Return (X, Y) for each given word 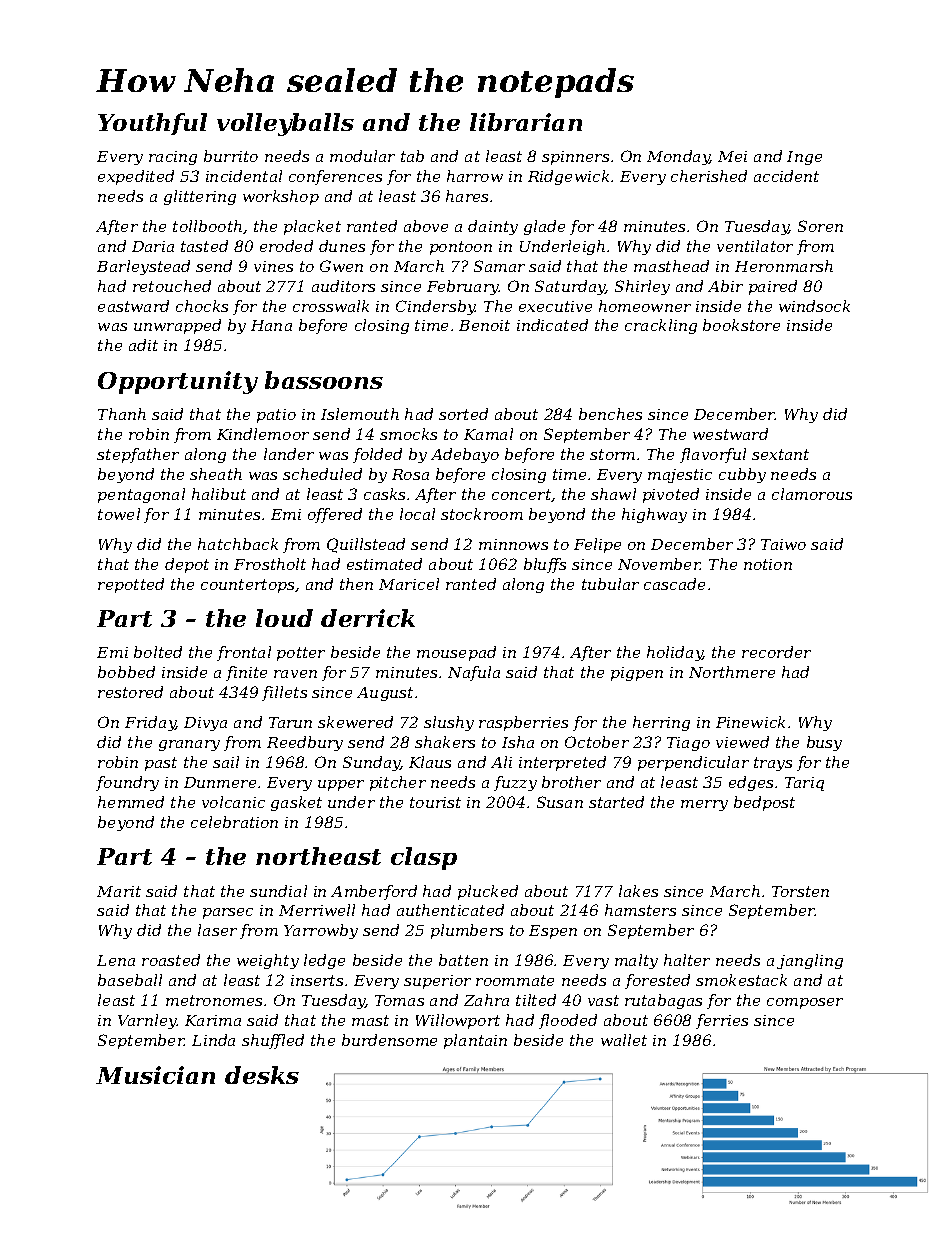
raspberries (523, 723)
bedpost (764, 803)
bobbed (126, 672)
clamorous (812, 494)
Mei (732, 156)
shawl (613, 494)
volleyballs (285, 124)
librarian (526, 122)
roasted (171, 960)
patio (276, 416)
